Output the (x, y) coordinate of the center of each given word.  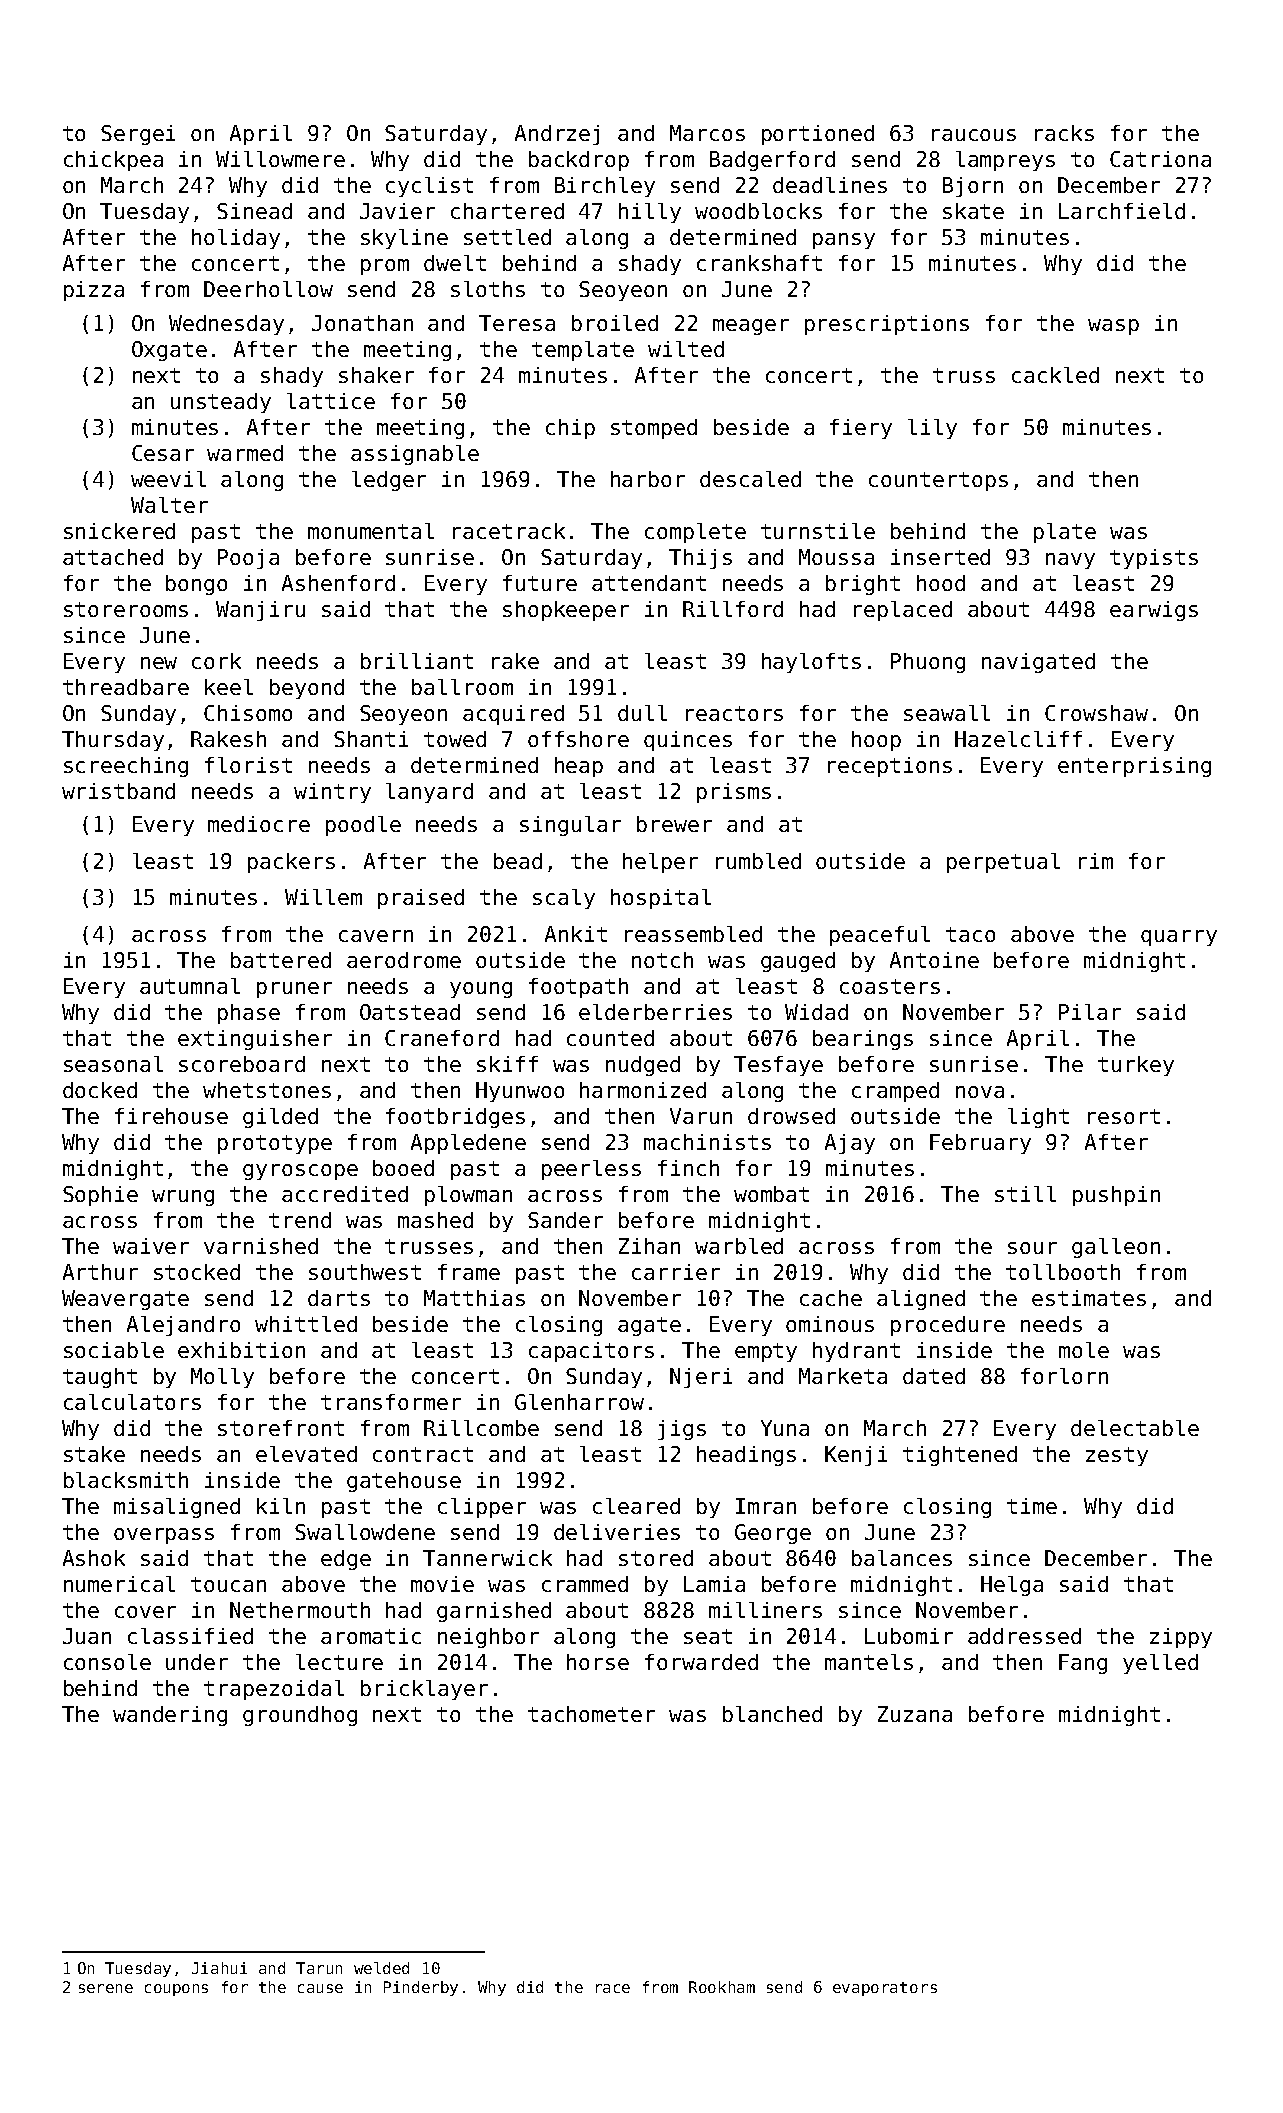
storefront (281, 1428)
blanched (772, 1714)
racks (1064, 133)
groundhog (300, 1716)
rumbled (758, 861)
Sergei (138, 135)
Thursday (113, 741)
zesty (1117, 1456)
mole (1084, 1350)
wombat (771, 1194)
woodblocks (758, 211)
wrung (183, 1198)
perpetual (1003, 863)
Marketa (843, 1376)
